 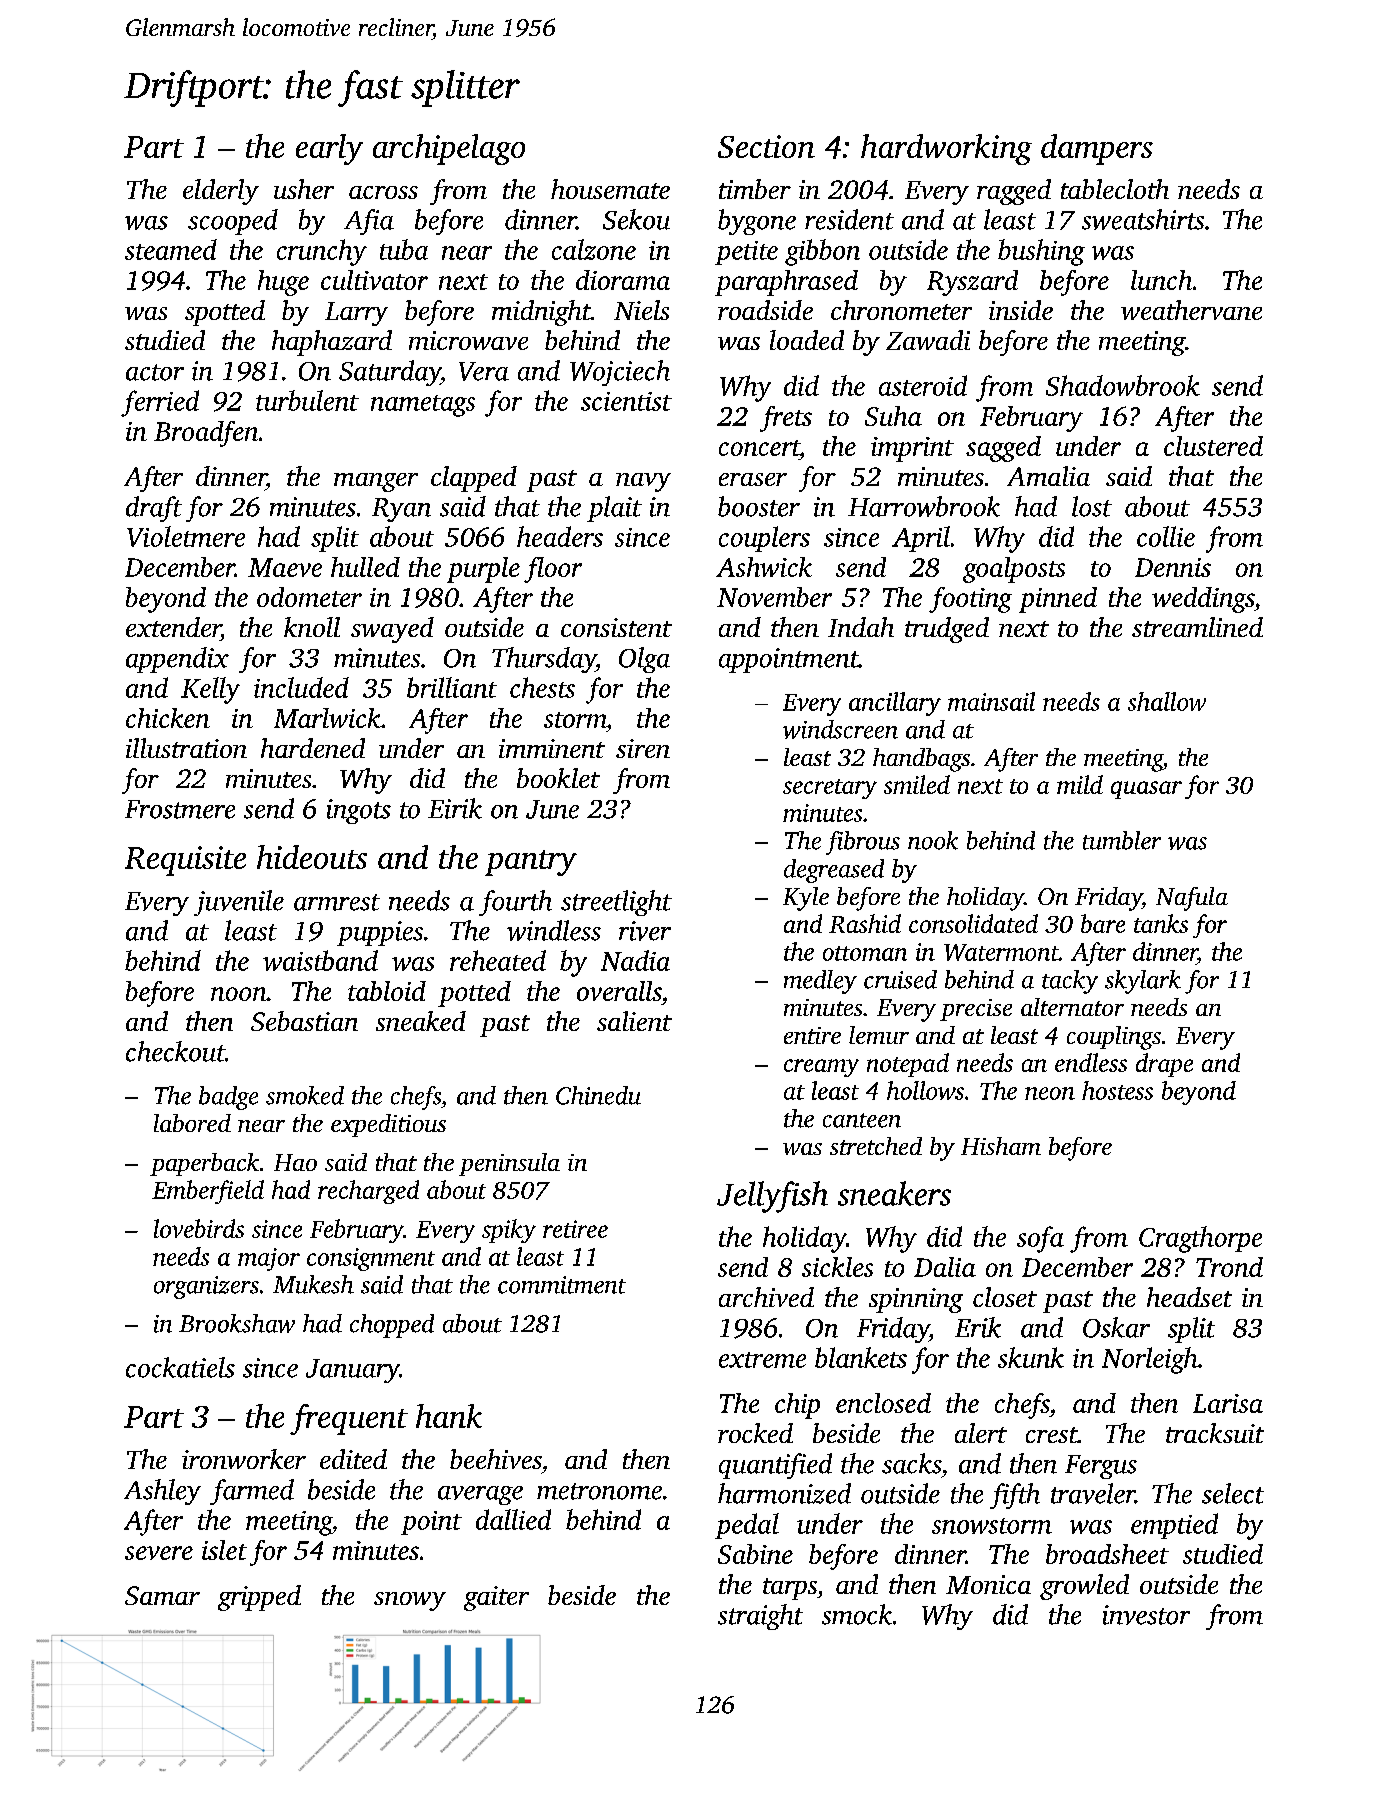 I want to click on investor, so click(x=1146, y=1615).
